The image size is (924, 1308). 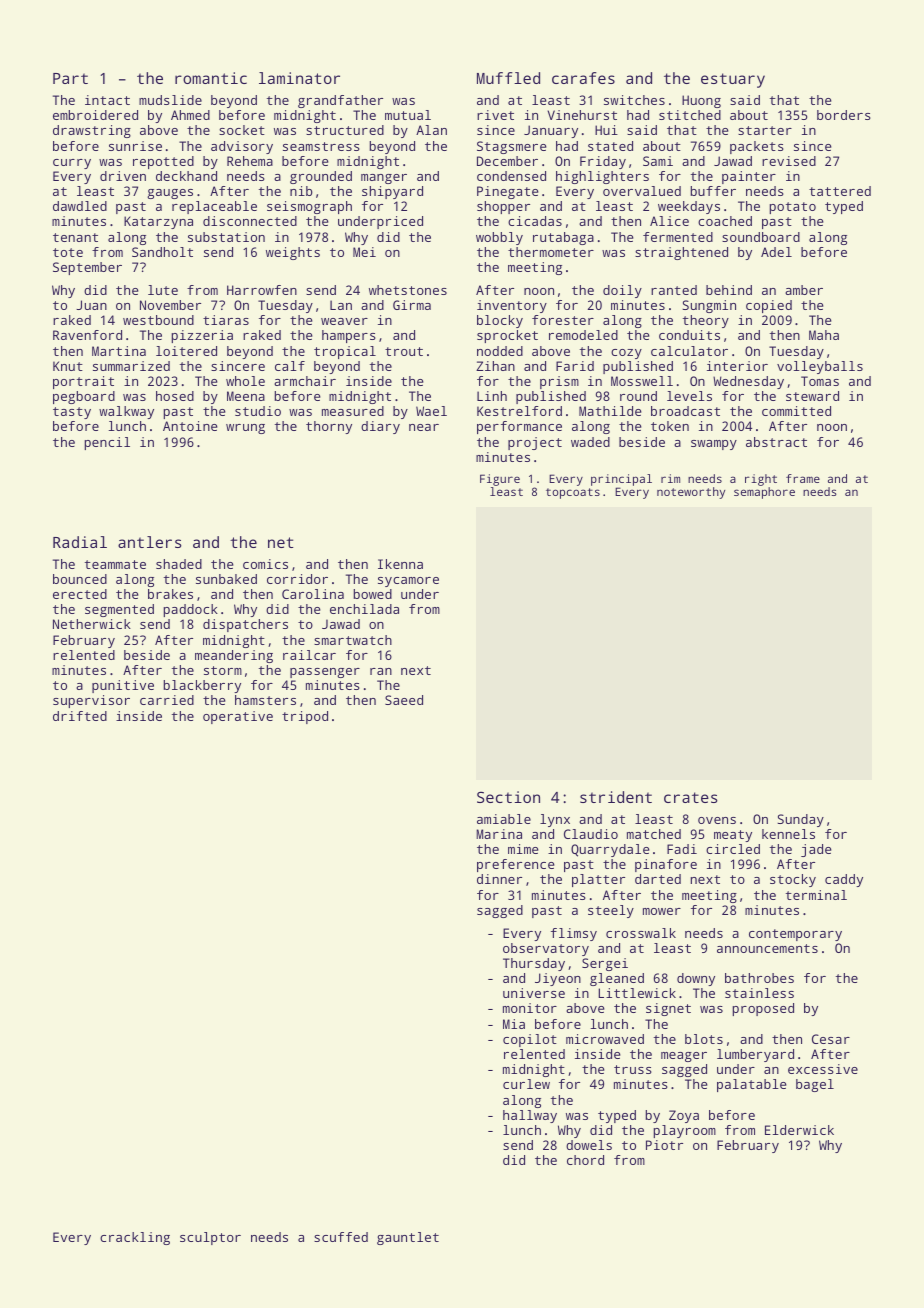 I want to click on operative, so click(x=238, y=717).
